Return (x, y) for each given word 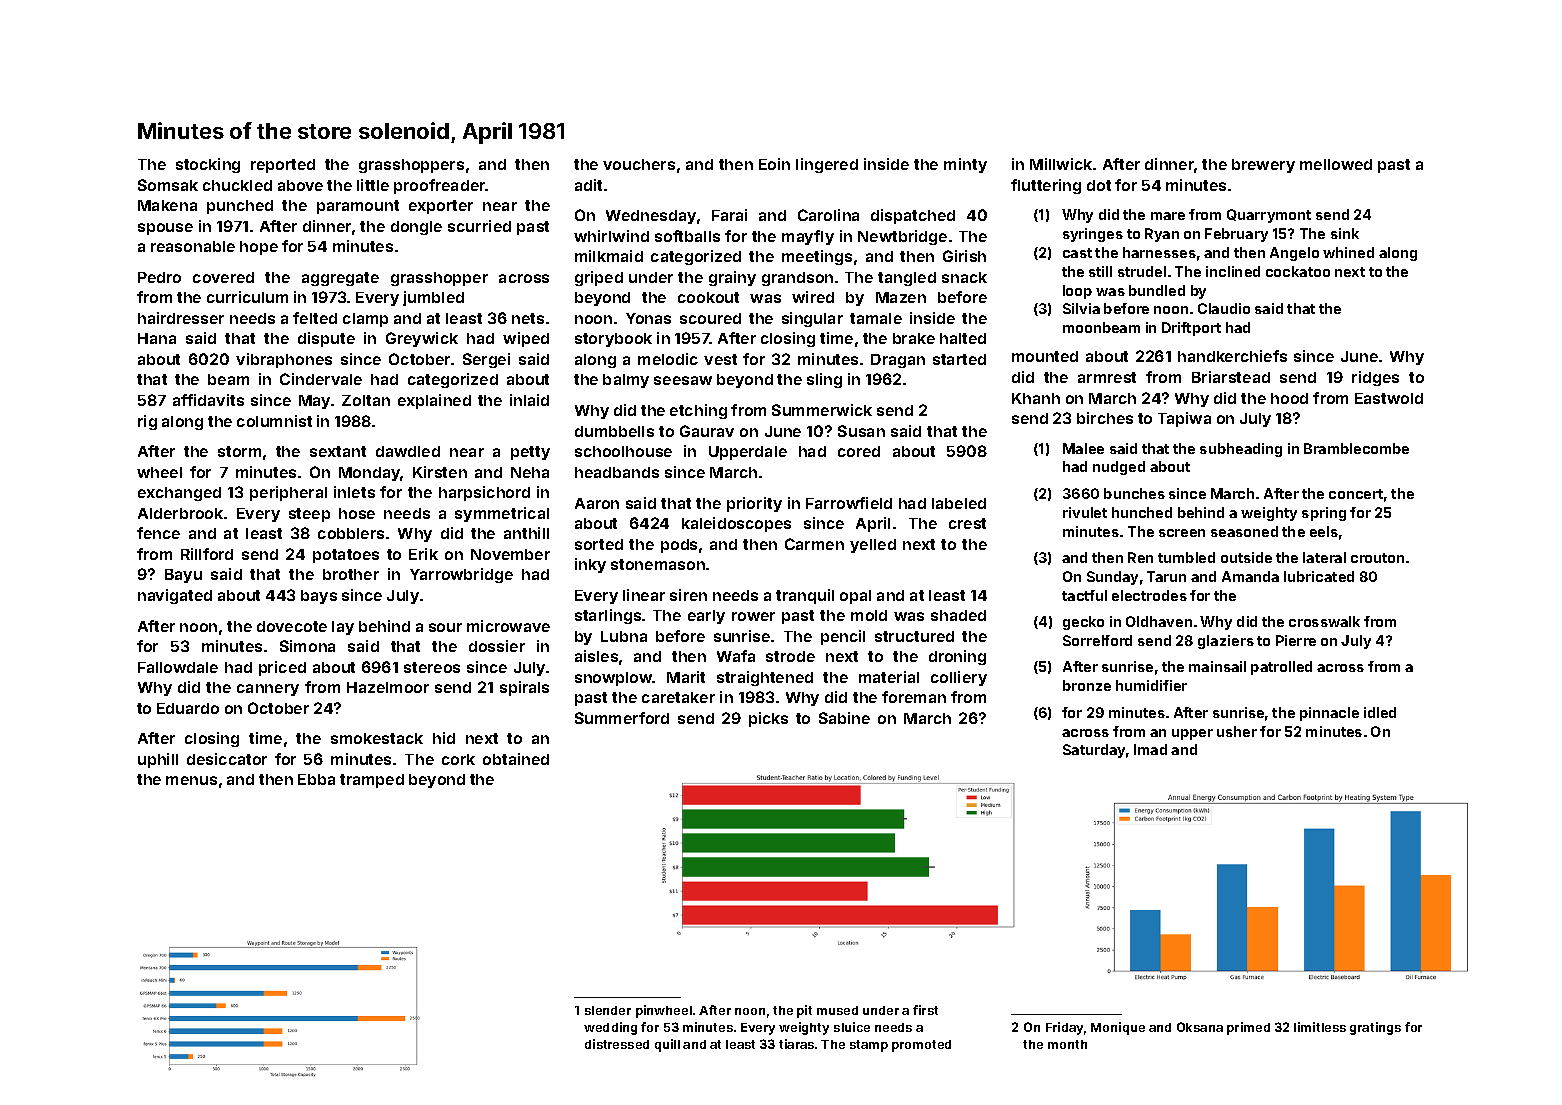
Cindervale (321, 379)
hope (259, 248)
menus (191, 780)
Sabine (844, 718)
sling (824, 380)
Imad (1150, 749)
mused (837, 1010)
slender (608, 1010)
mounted (1045, 356)
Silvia (1081, 308)
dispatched (913, 216)
